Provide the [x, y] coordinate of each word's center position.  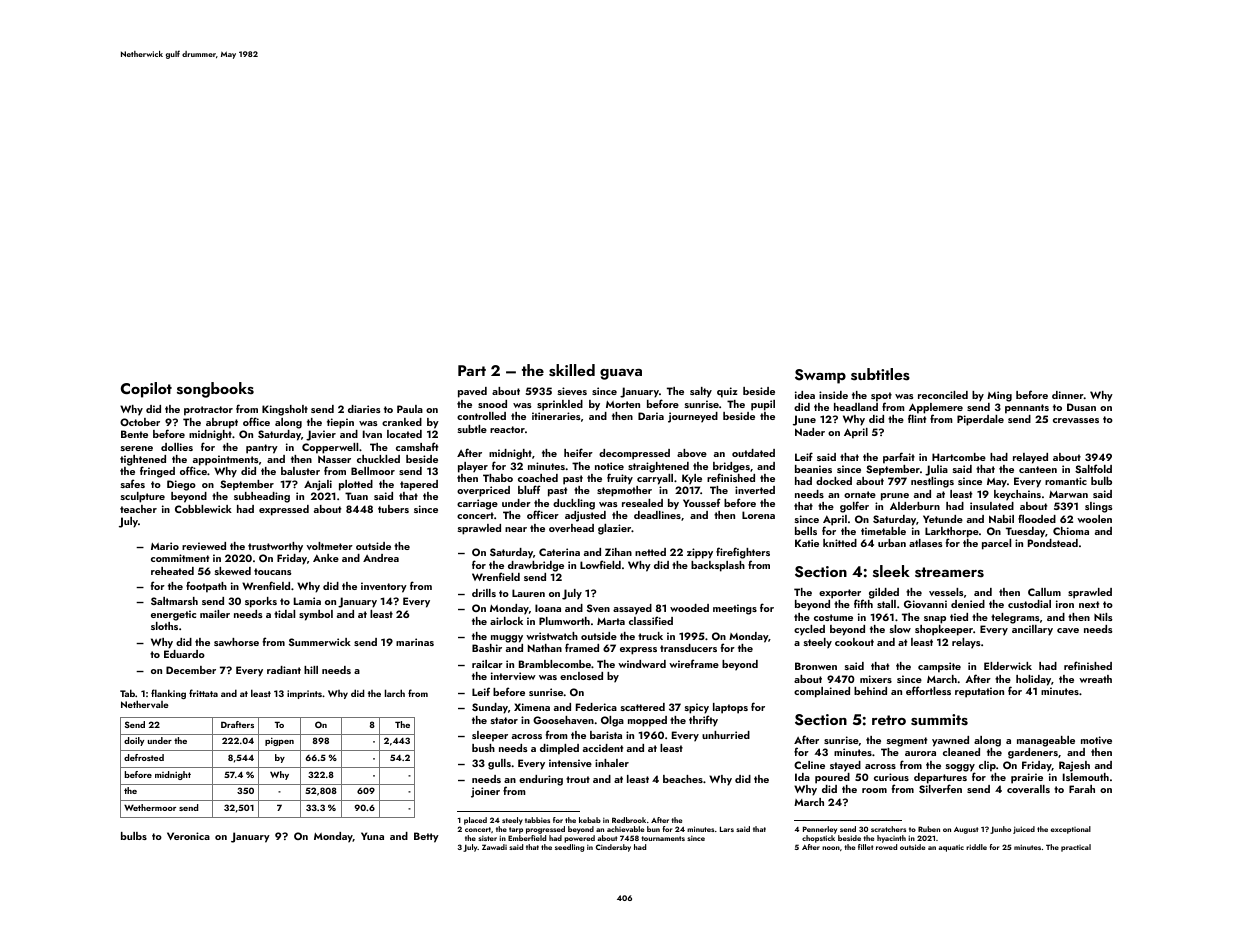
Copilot [146, 390]
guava [621, 374]
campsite [939, 667]
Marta [611, 621]
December [191, 670]
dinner [1068, 395]
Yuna [372, 836]
